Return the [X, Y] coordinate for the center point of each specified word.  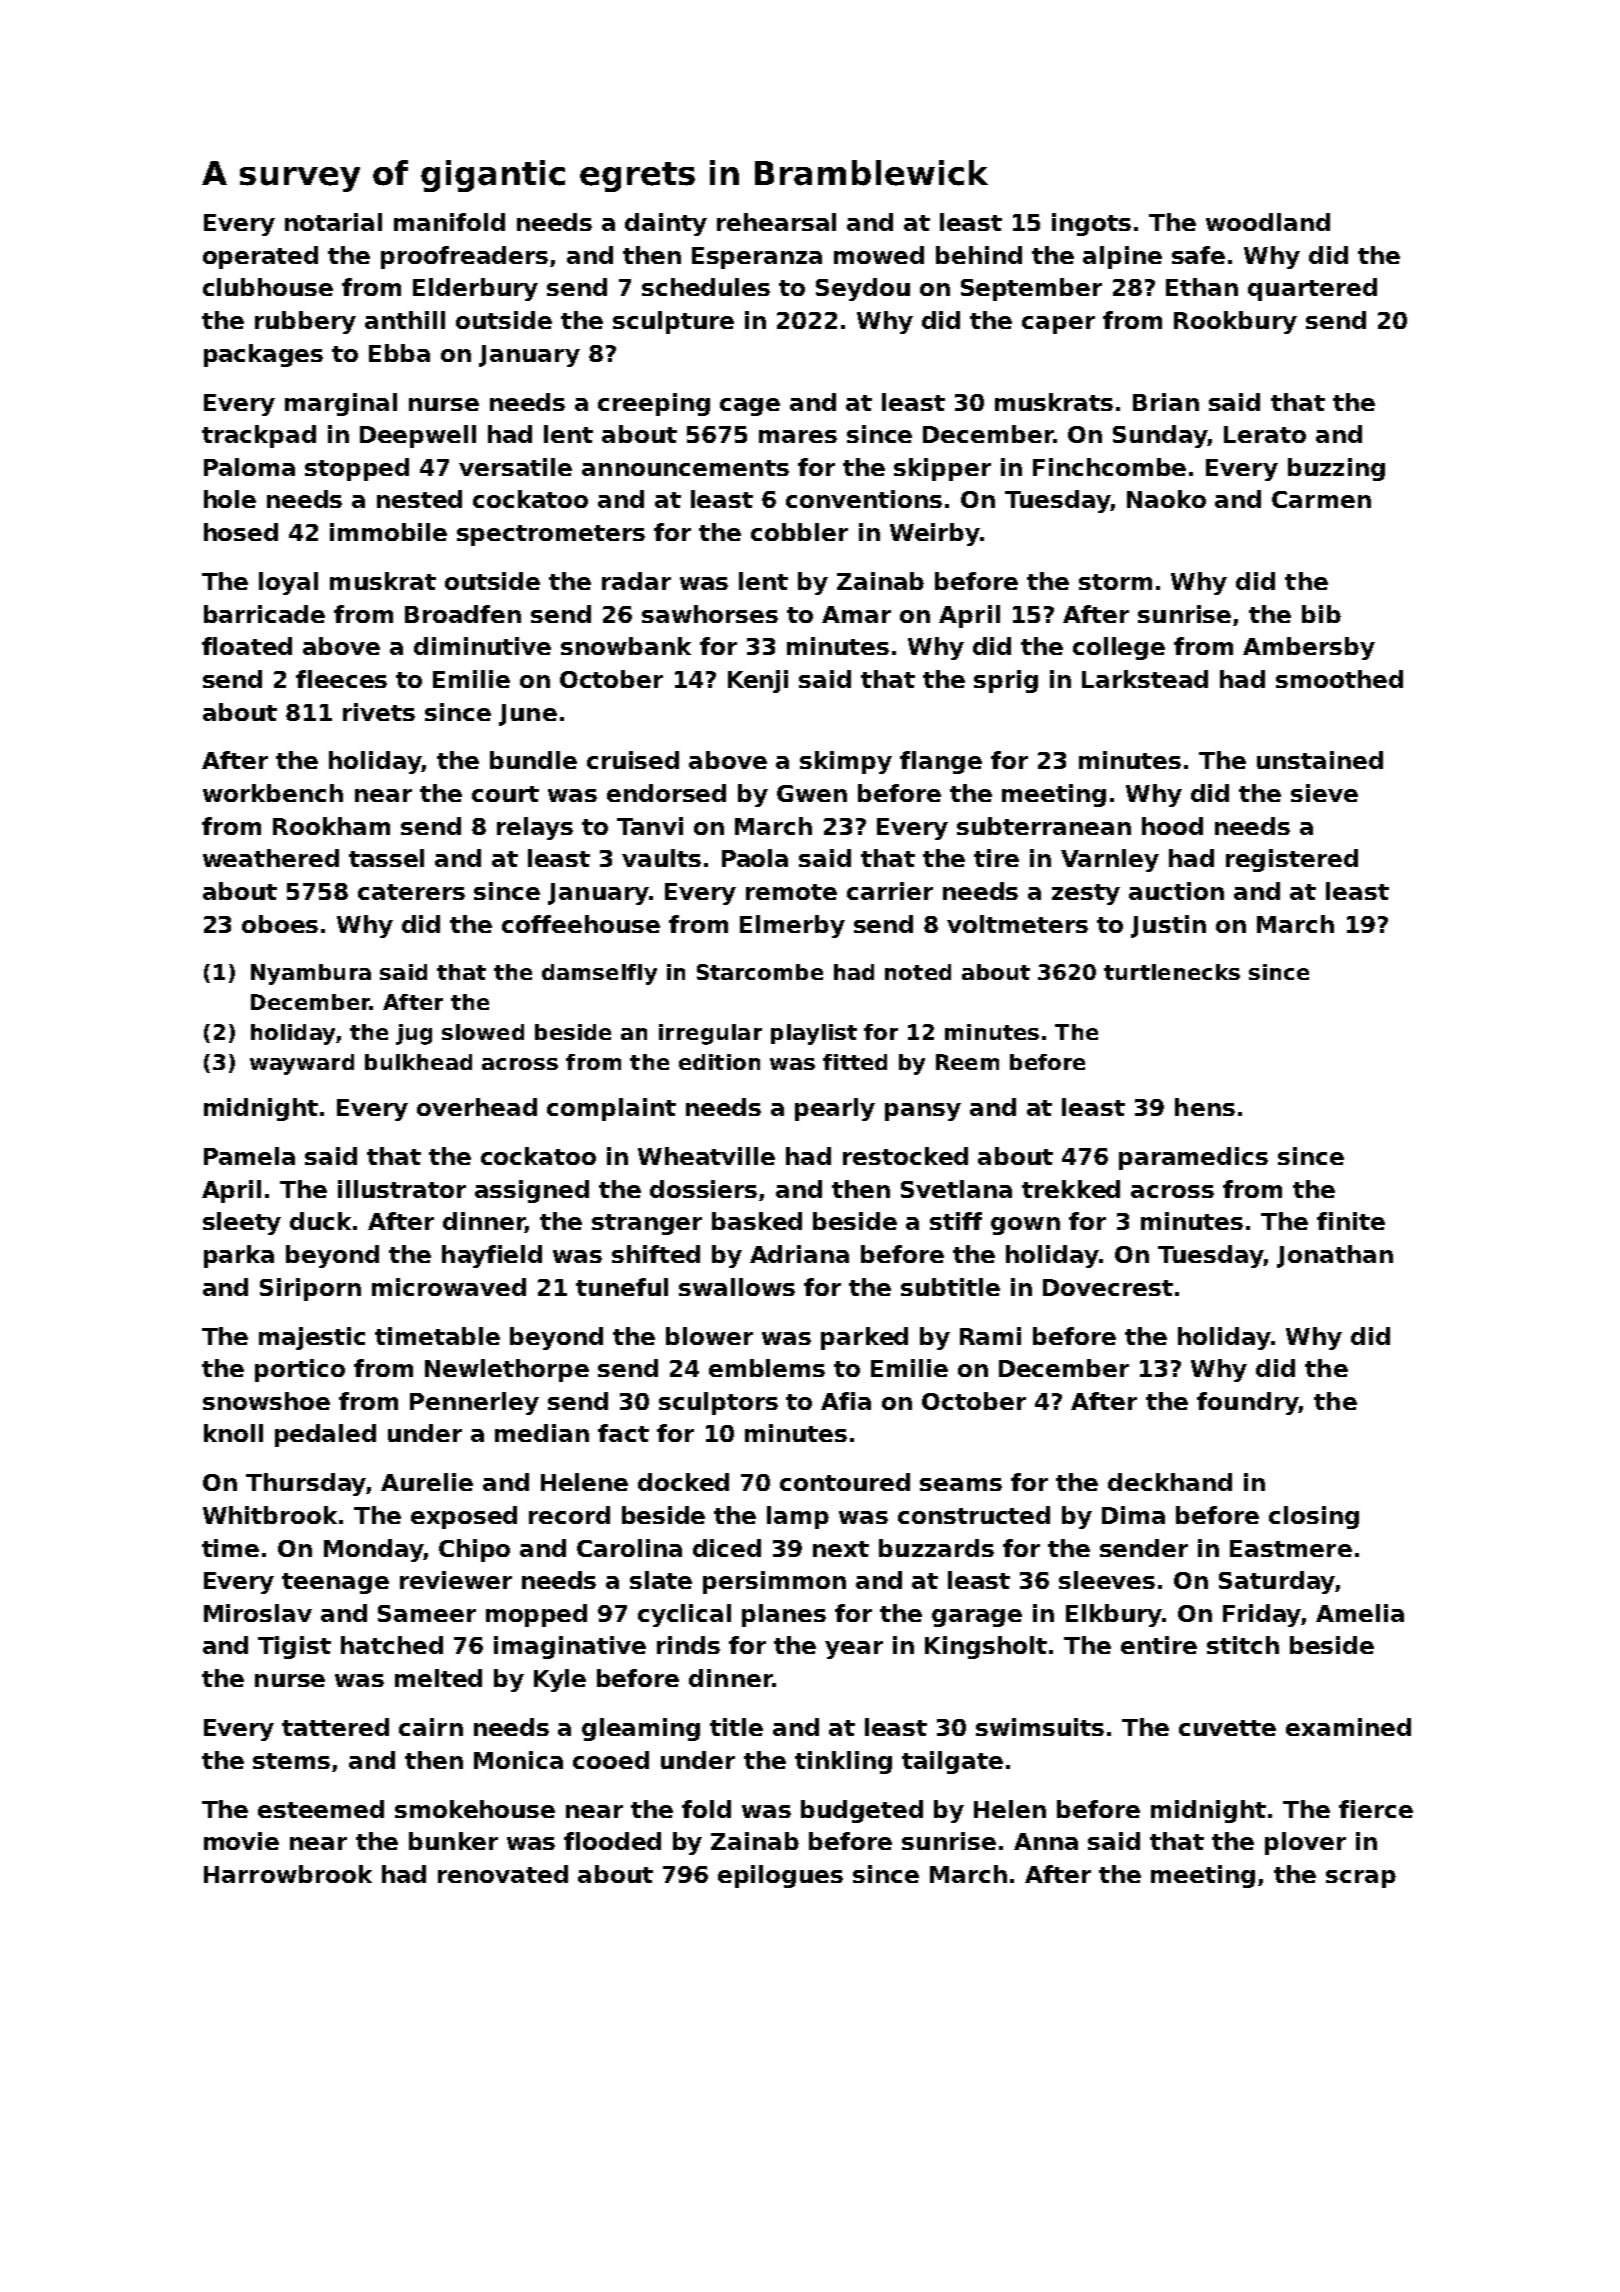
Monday [373, 1550]
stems [291, 1761]
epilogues [780, 1876]
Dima [1133, 1515]
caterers [411, 892]
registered [1292, 860]
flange [941, 762]
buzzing [1336, 469]
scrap [1361, 1879]
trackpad [259, 436]
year [854, 1650]
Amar [856, 614]
